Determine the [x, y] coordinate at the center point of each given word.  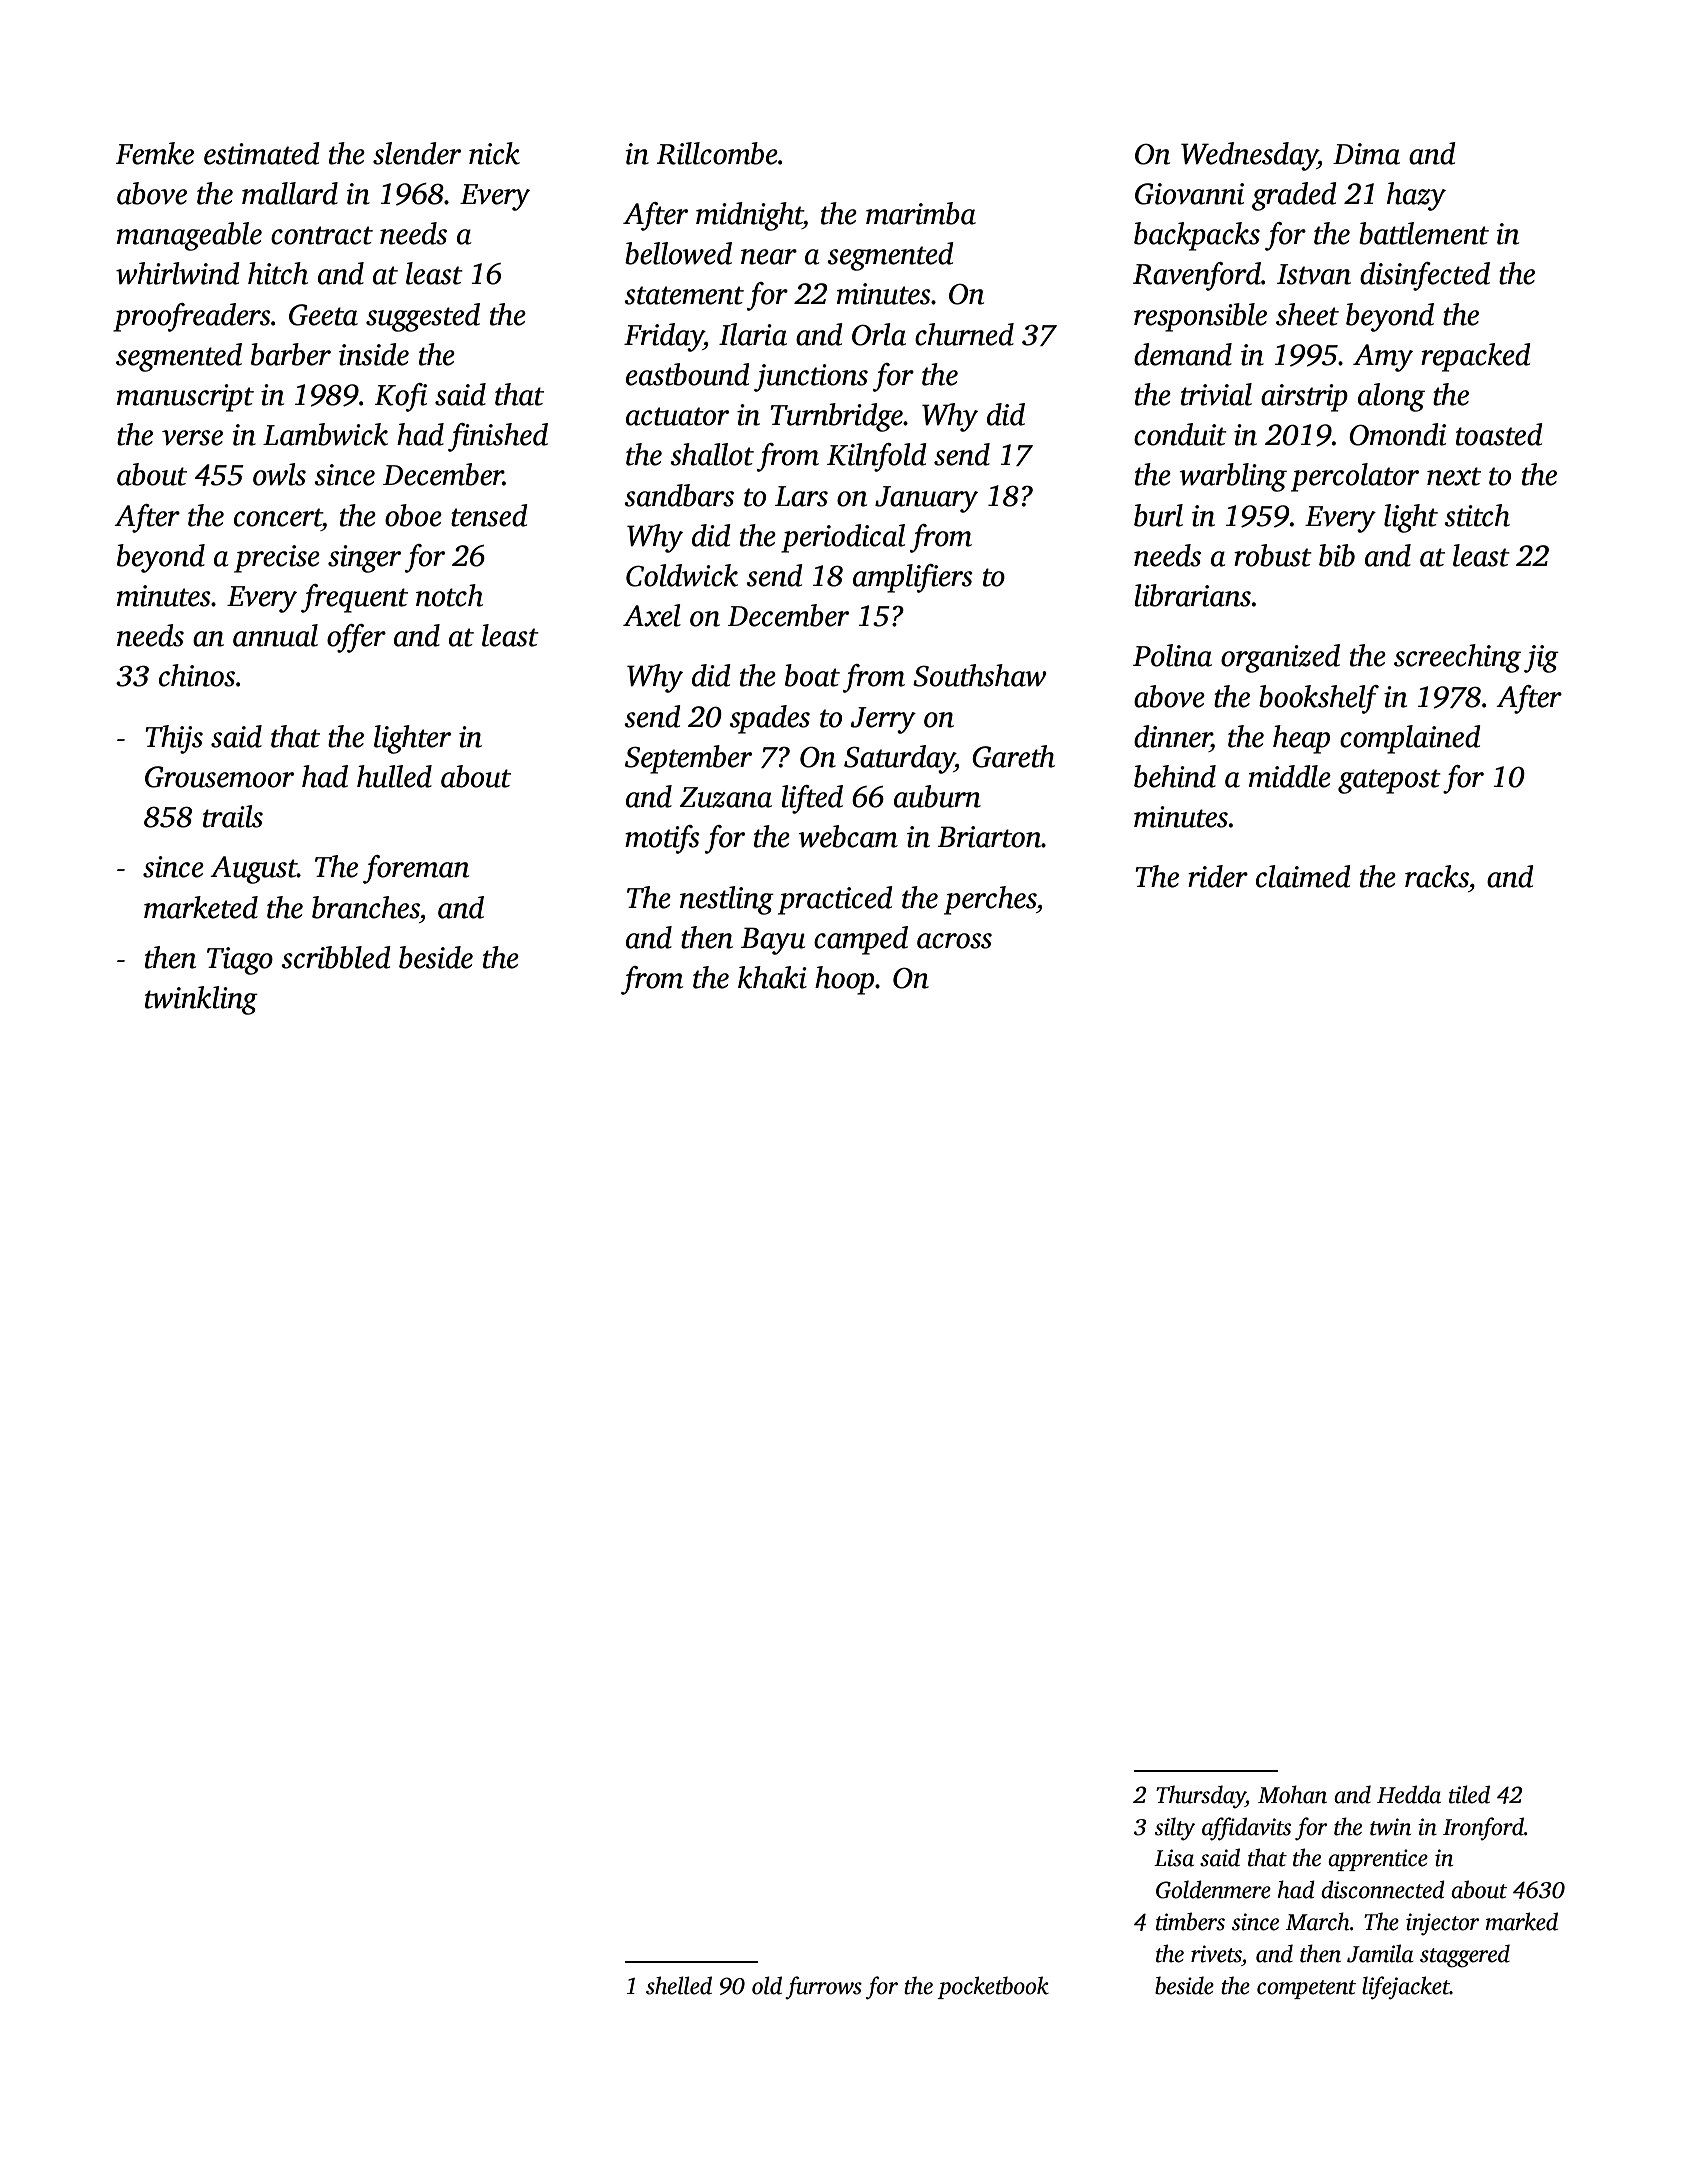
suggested [423, 317]
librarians [1193, 595]
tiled [1469, 1794]
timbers [1190, 1921]
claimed [1303, 876]
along [1391, 397]
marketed [201, 907]
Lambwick [325, 434]
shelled [679, 1985]
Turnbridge [836, 417]
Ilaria [753, 334]
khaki [772, 977]
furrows [823, 1987]
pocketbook [993, 1987]
